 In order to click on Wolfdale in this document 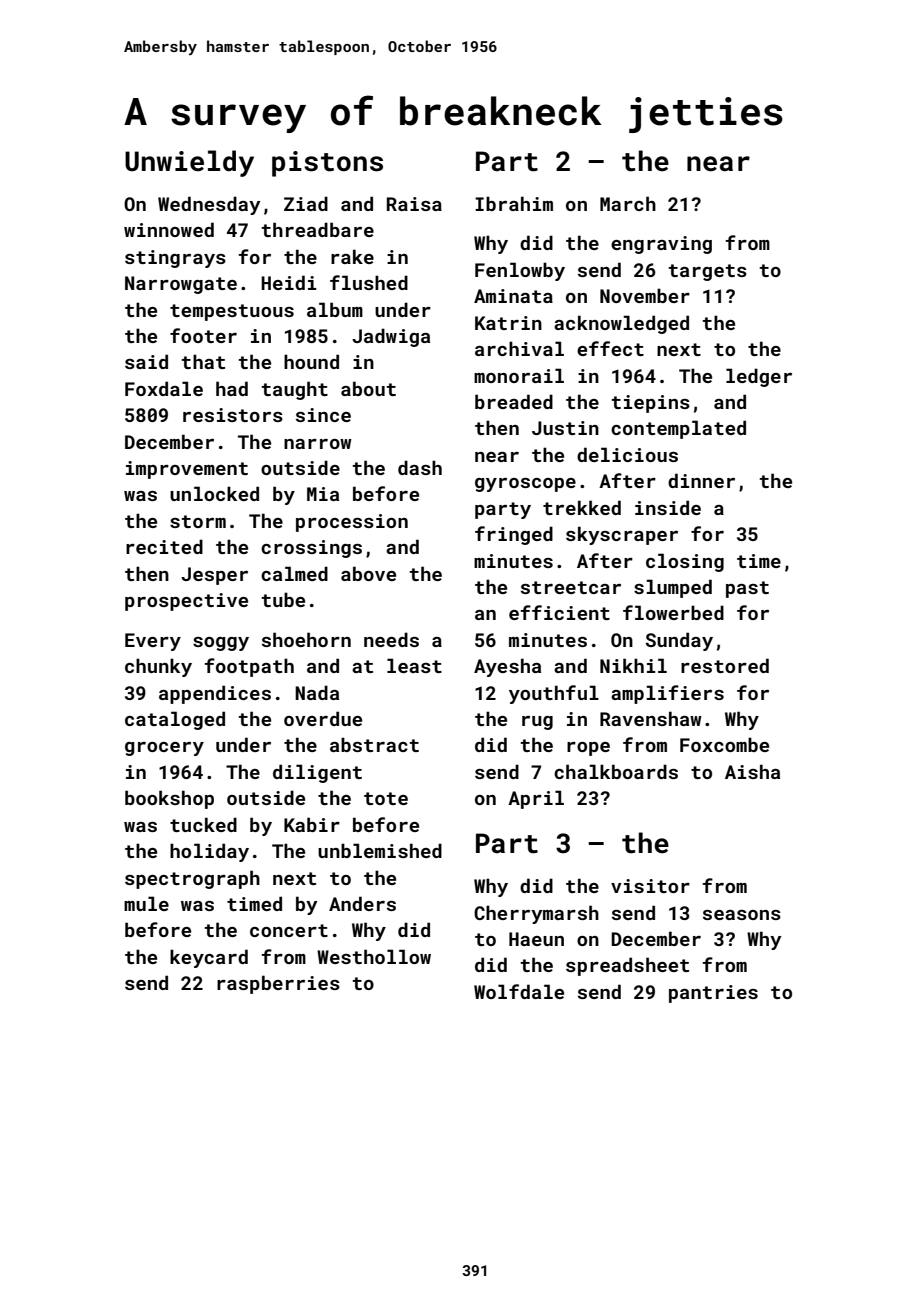, I will do `click(519, 991)`.
